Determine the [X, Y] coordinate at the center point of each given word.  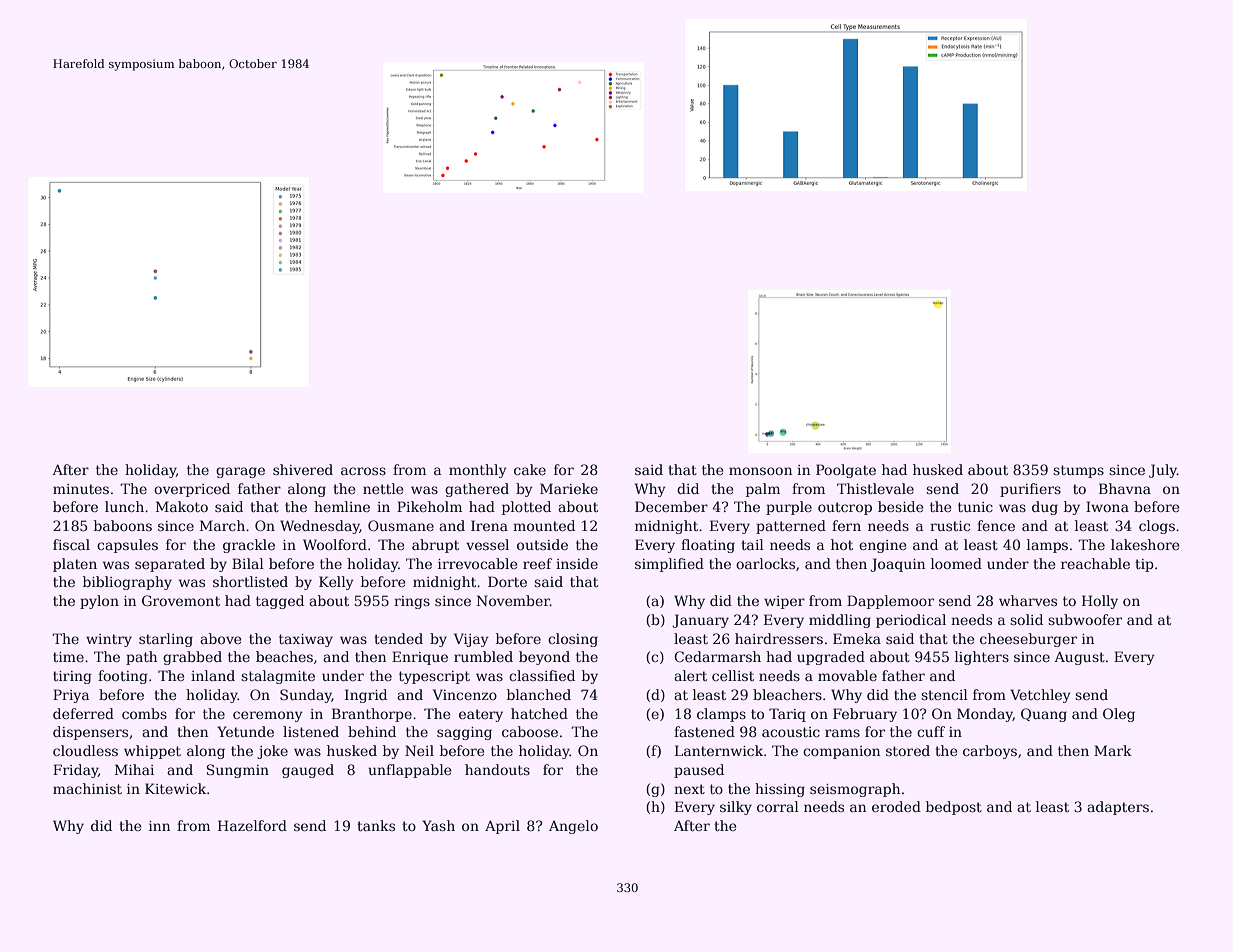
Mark [1113, 750]
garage [240, 472]
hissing [780, 790]
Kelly [336, 583]
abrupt [435, 546]
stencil [944, 694]
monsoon [760, 471]
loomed [956, 563]
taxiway [306, 640]
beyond [544, 658]
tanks [376, 825]
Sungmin [238, 771]
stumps [1078, 471]
